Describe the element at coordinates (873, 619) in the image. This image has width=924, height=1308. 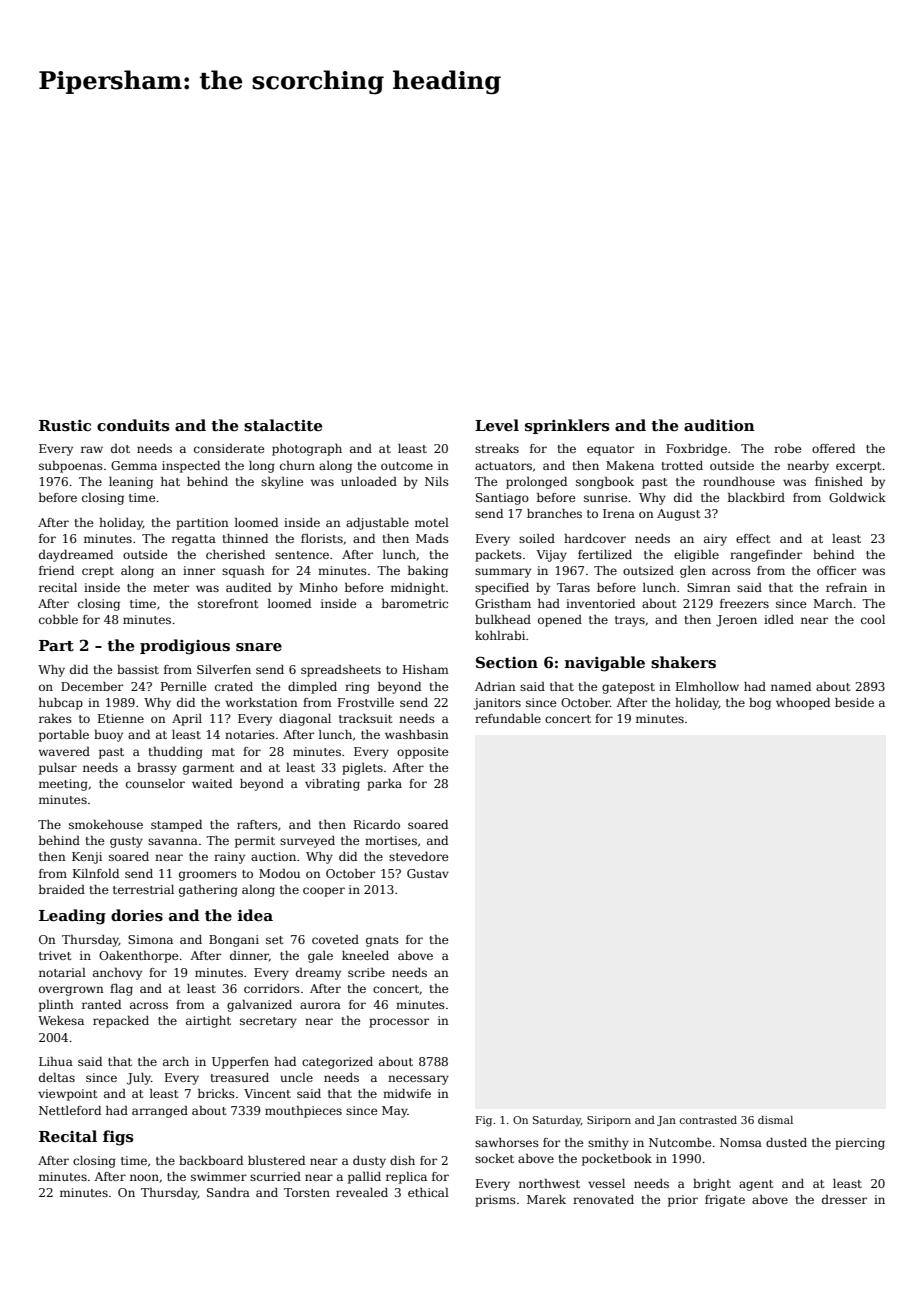
I see `cool` at that location.
